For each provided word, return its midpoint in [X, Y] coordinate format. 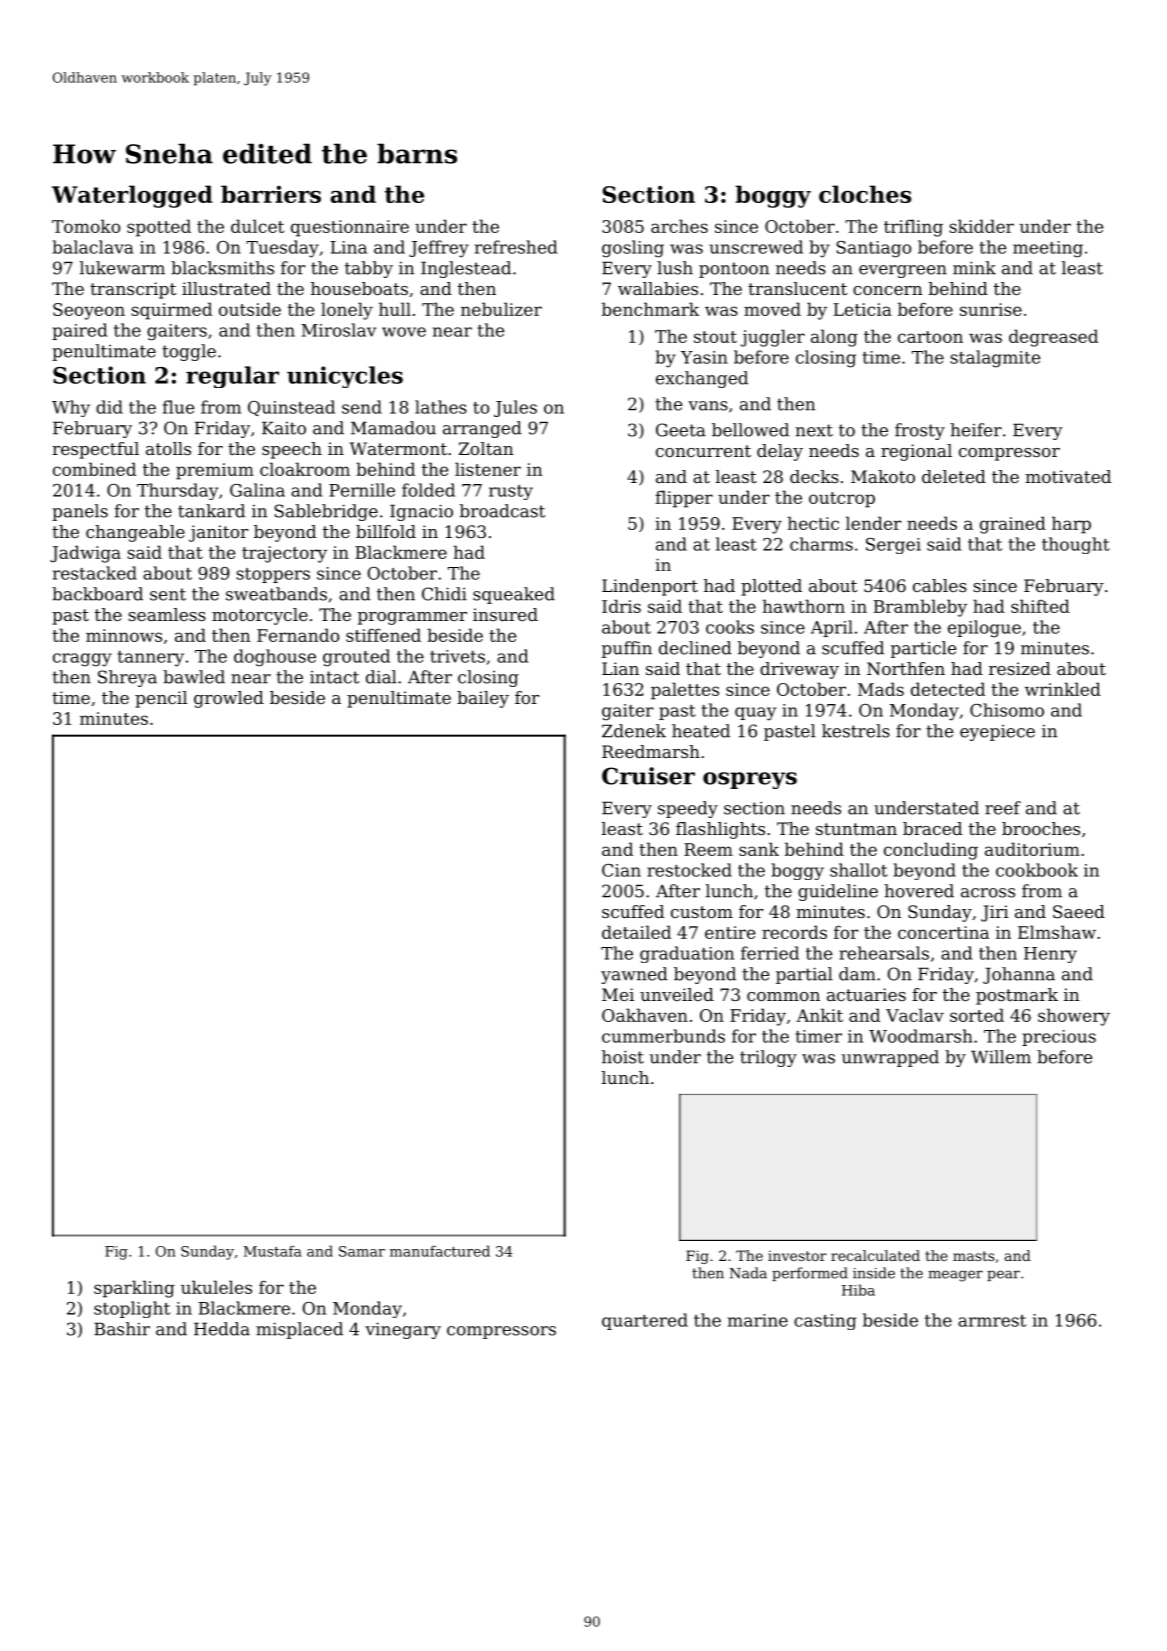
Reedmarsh [651, 751]
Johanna [1019, 975]
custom [702, 912]
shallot [859, 870]
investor [797, 1256]
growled [229, 699]
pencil [161, 699]
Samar [362, 1251]
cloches [865, 194]
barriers [271, 194]
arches [679, 226]
